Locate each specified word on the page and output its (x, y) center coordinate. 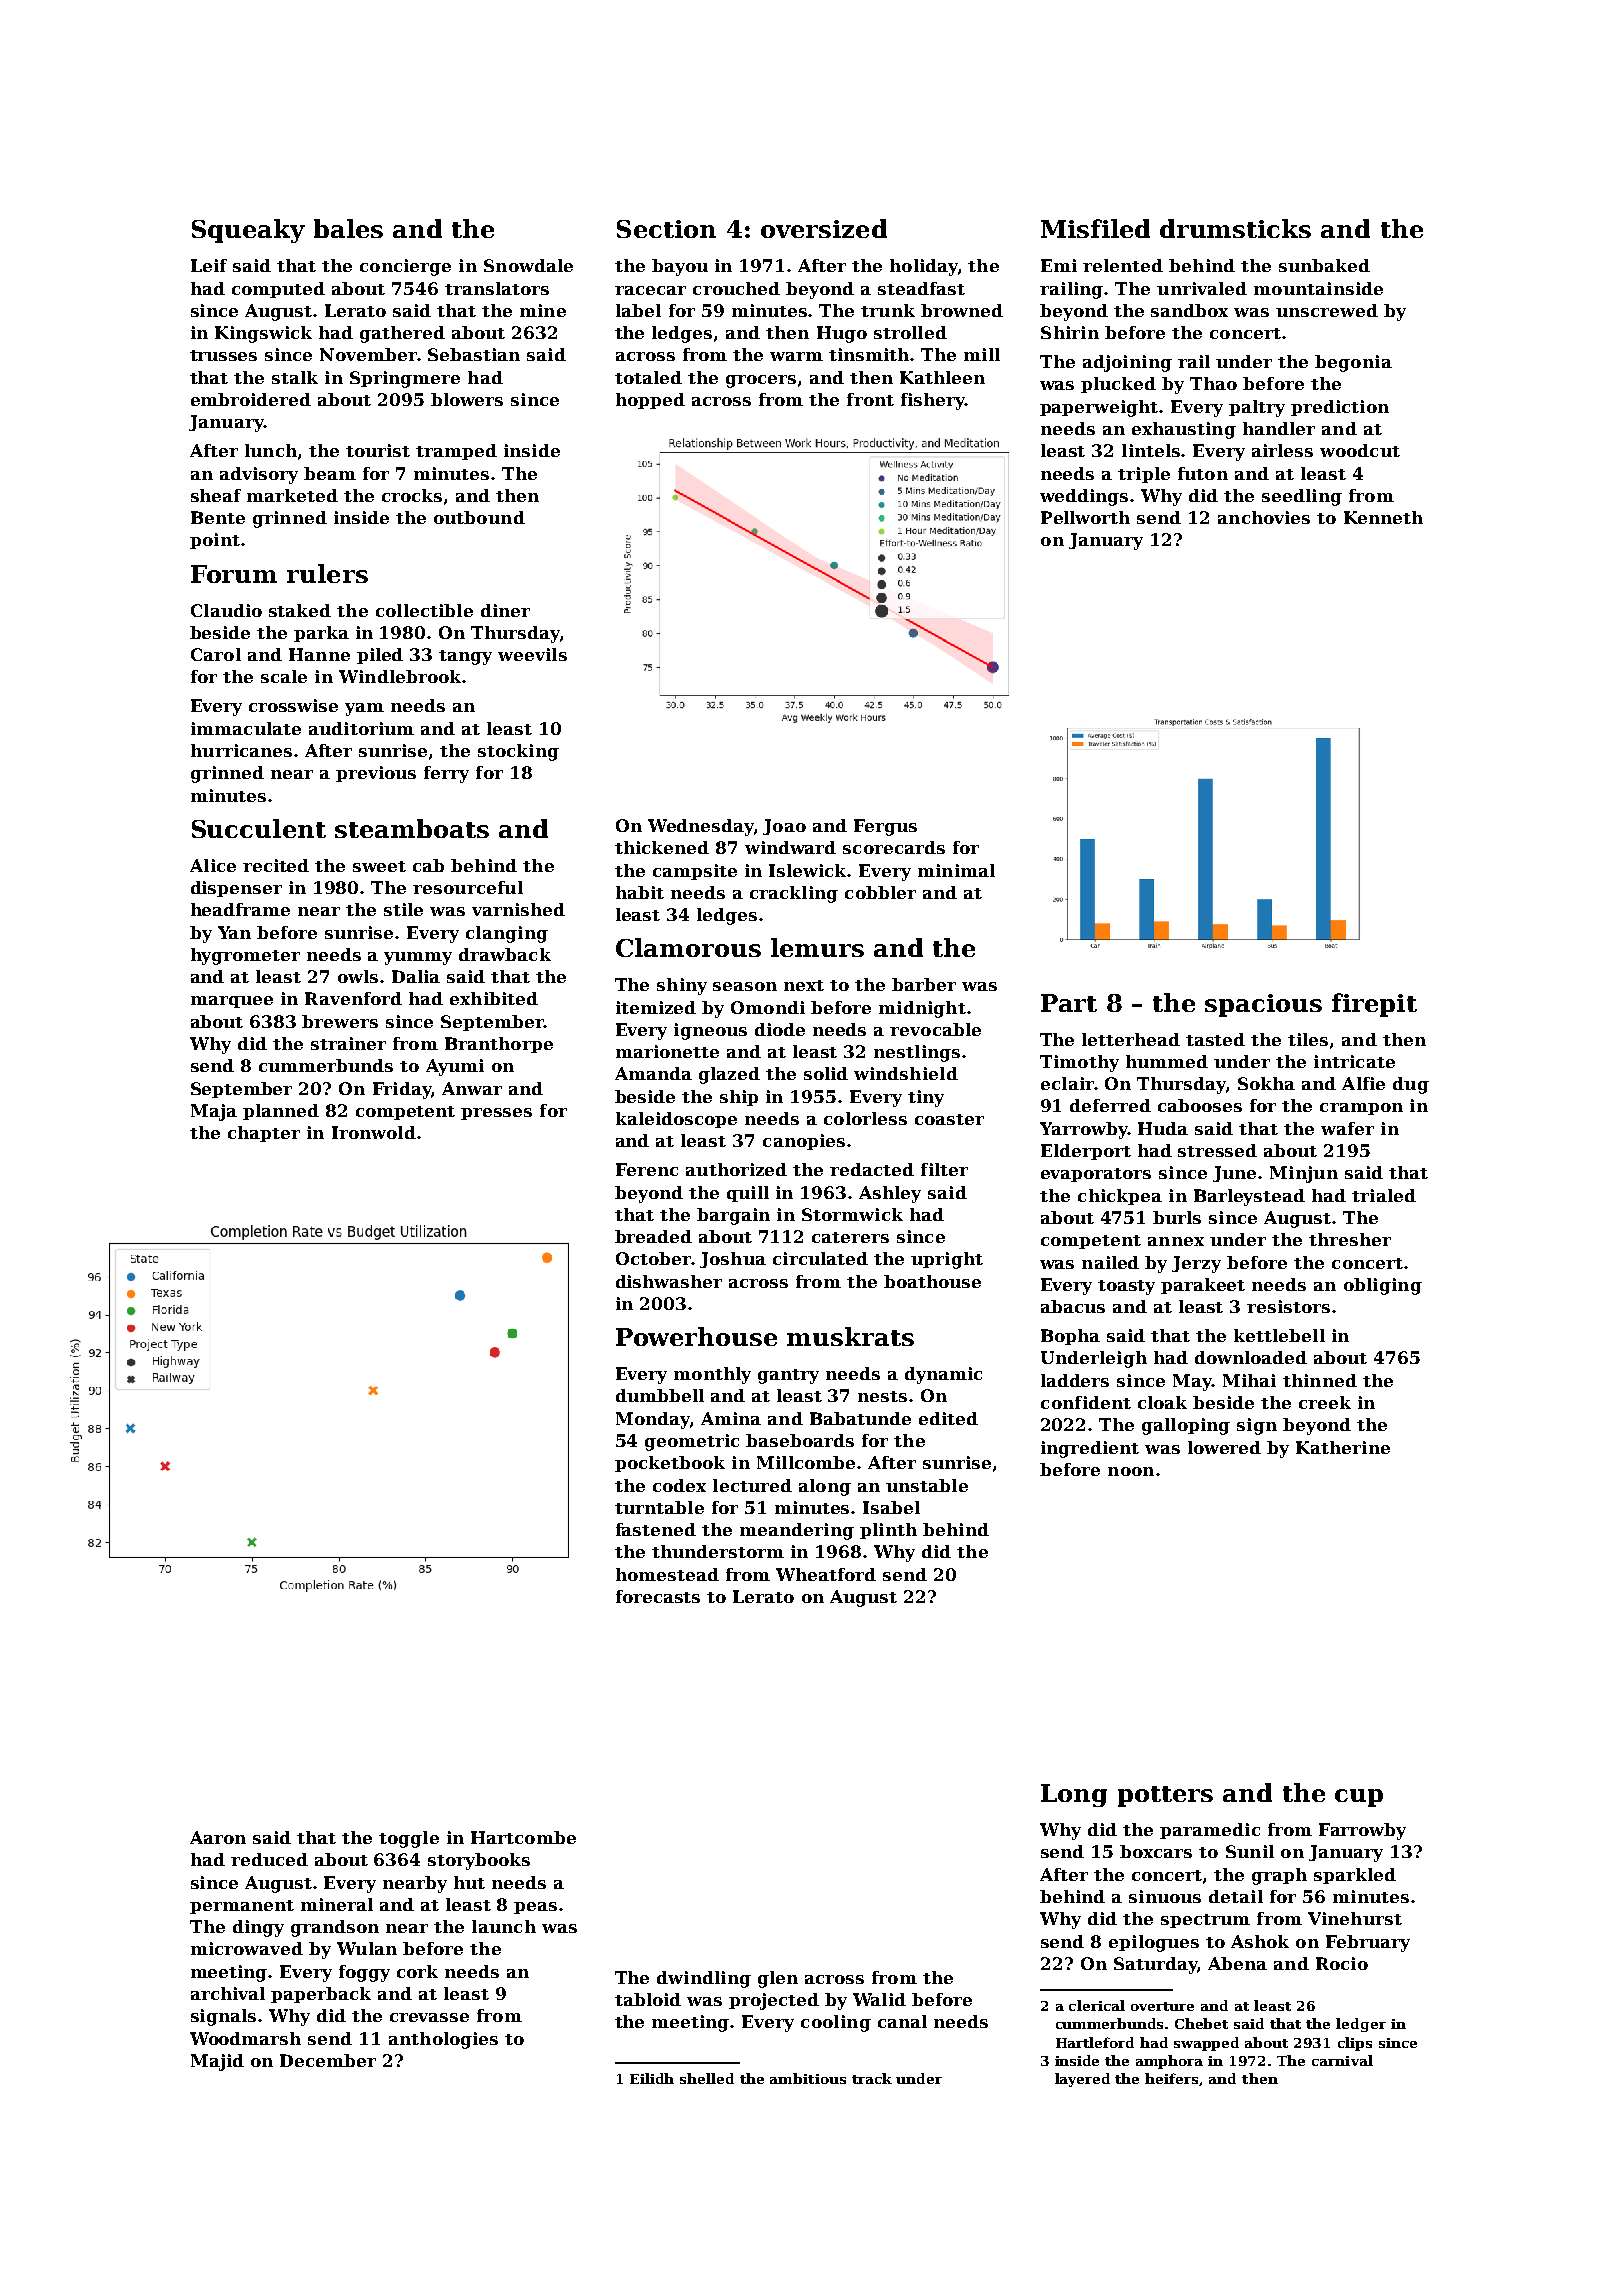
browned (962, 310)
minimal (956, 870)
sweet (379, 866)
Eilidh (652, 2078)
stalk (295, 377)
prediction (1340, 408)
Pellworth (1085, 517)
